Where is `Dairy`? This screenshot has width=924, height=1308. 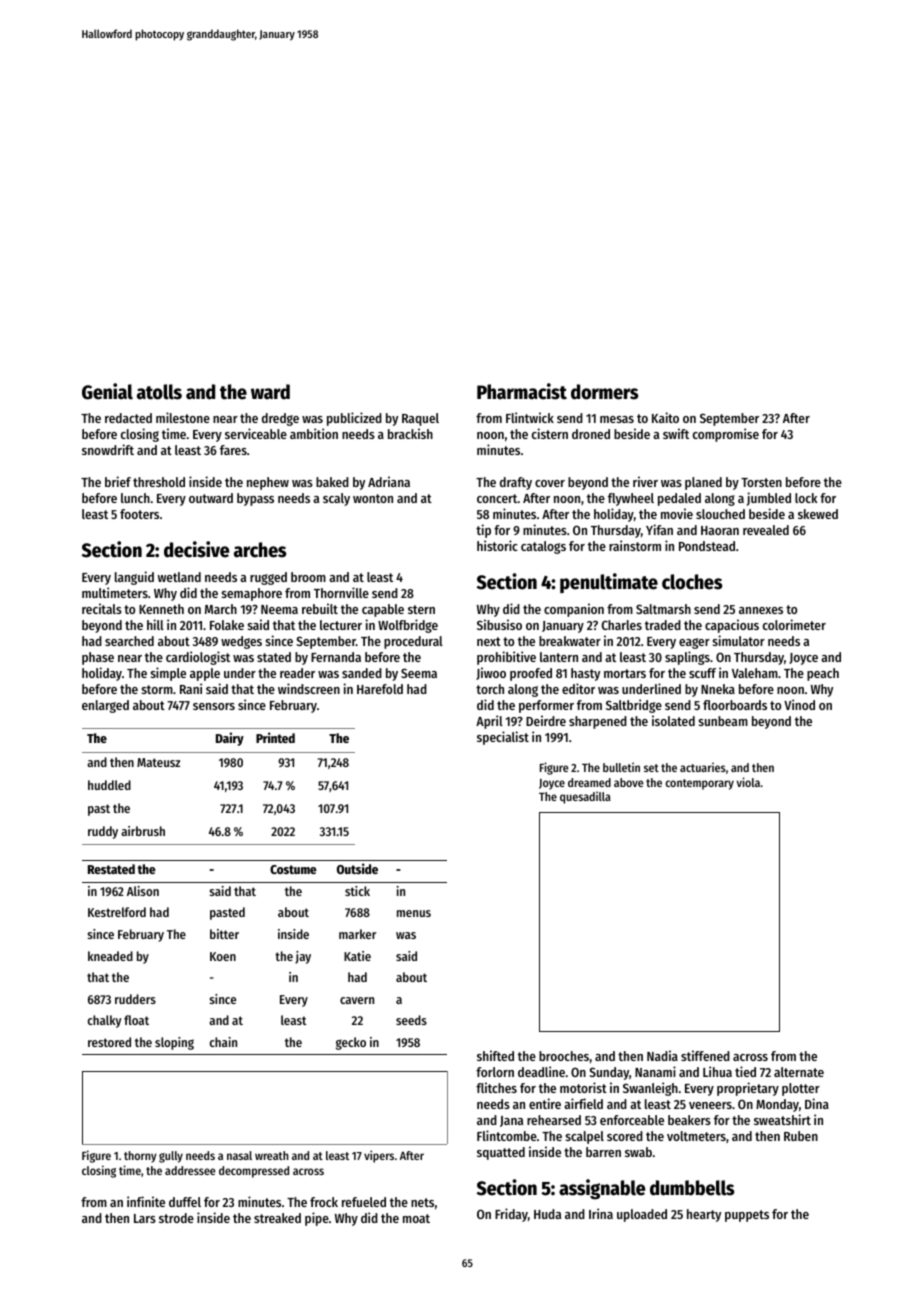
Dairy is located at coordinates (230, 739).
